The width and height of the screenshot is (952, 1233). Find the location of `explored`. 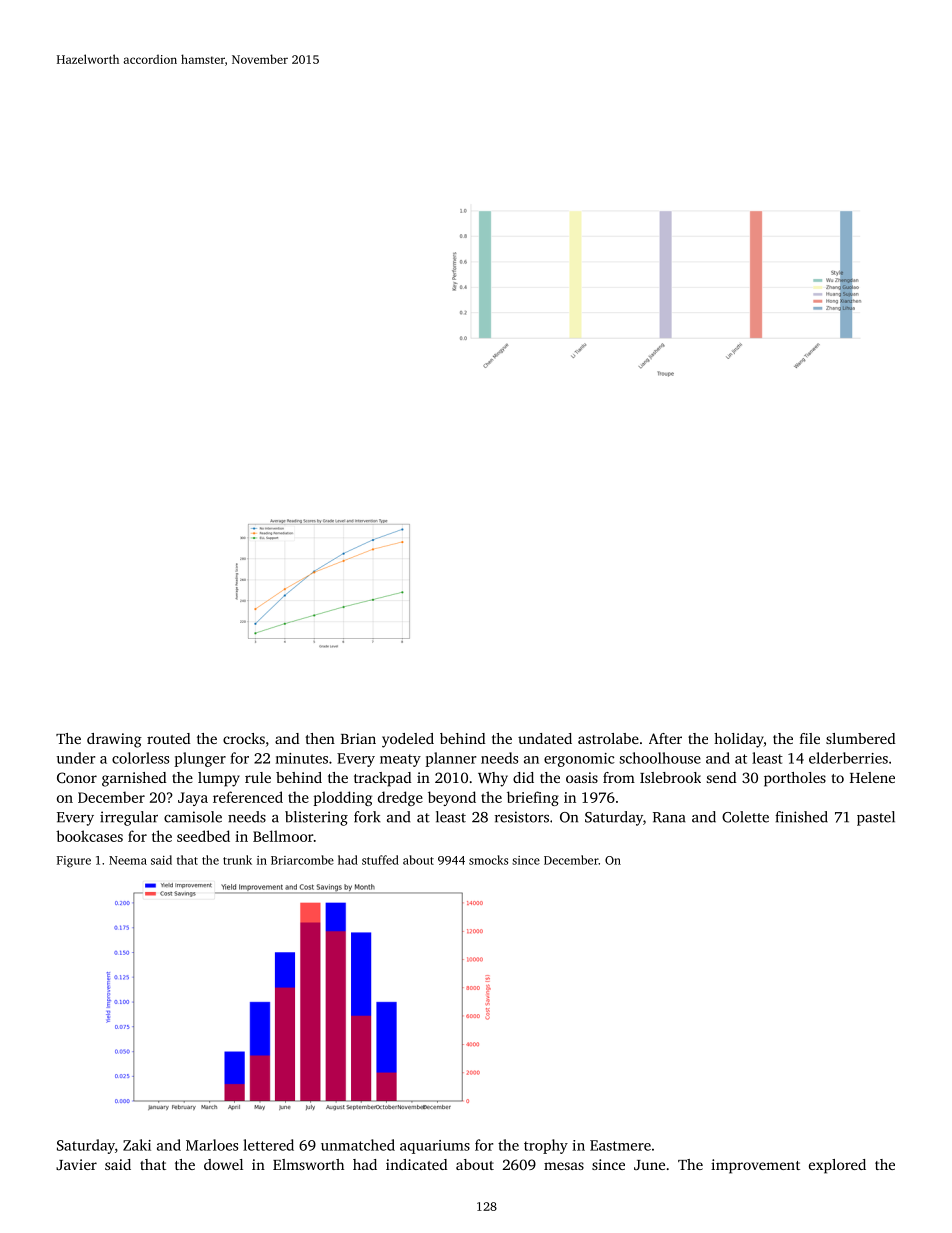

explored is located at coordinates (837, 1166).
